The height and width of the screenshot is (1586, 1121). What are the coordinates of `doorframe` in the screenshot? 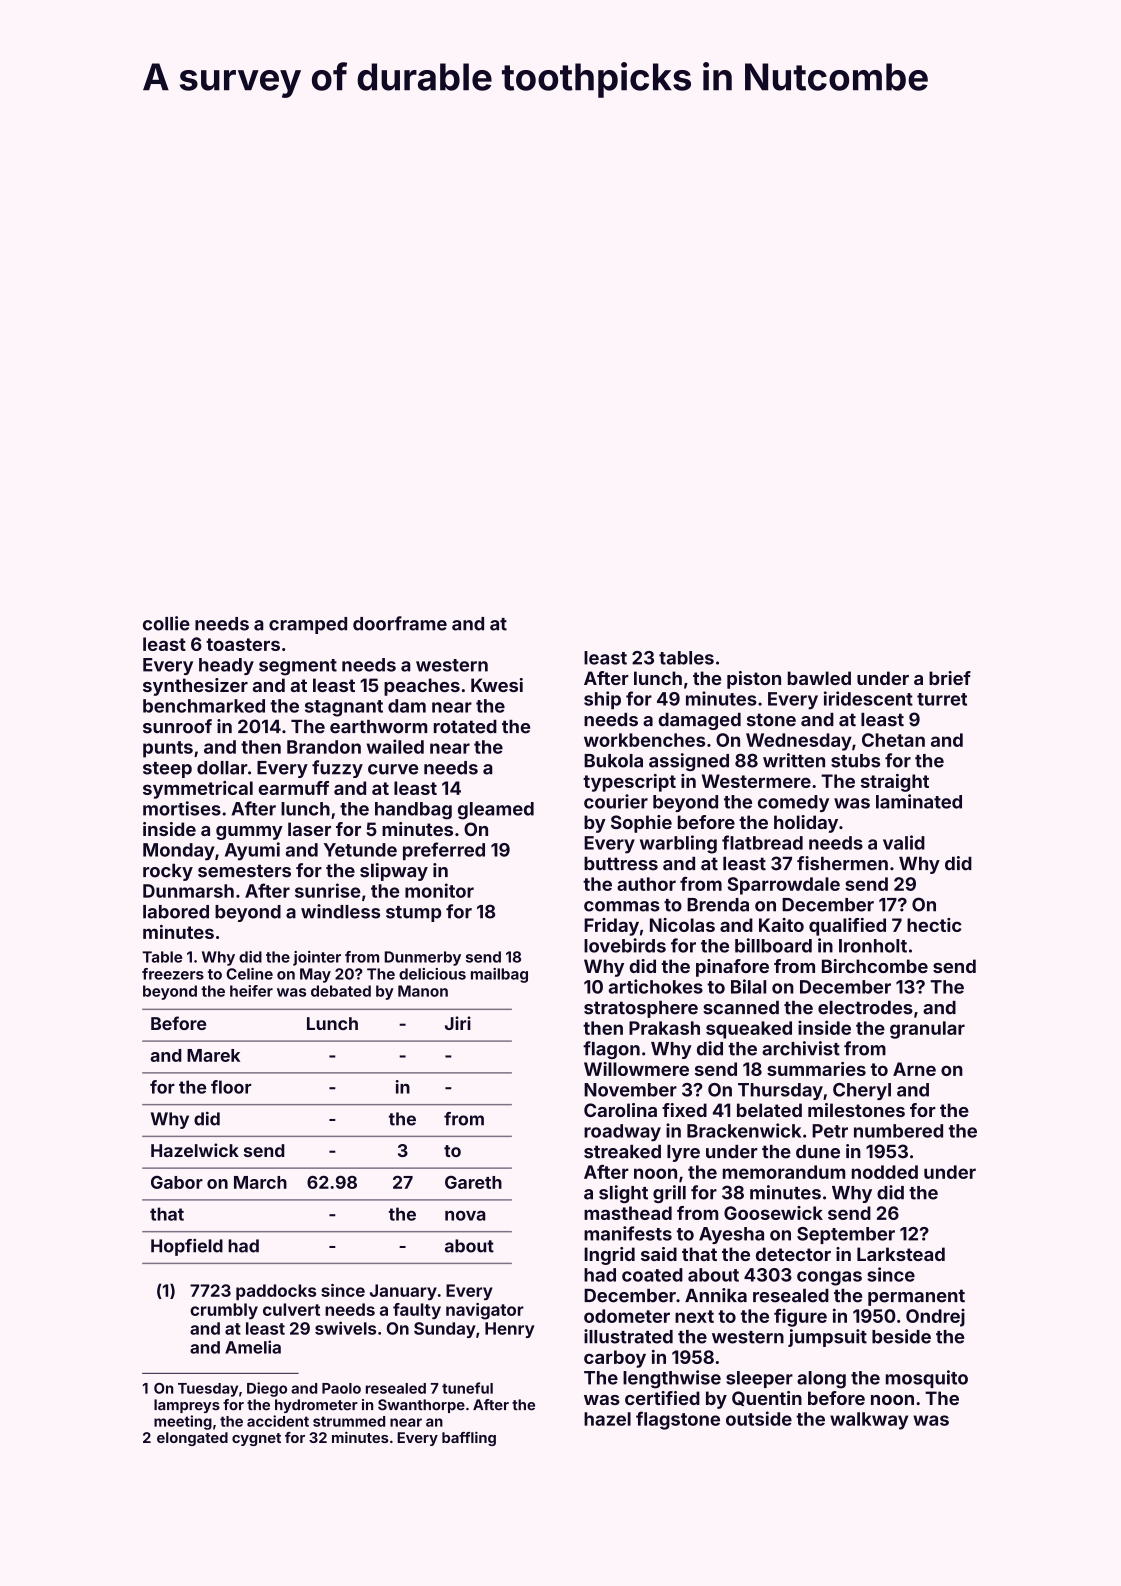 It's located at (400, 623).
